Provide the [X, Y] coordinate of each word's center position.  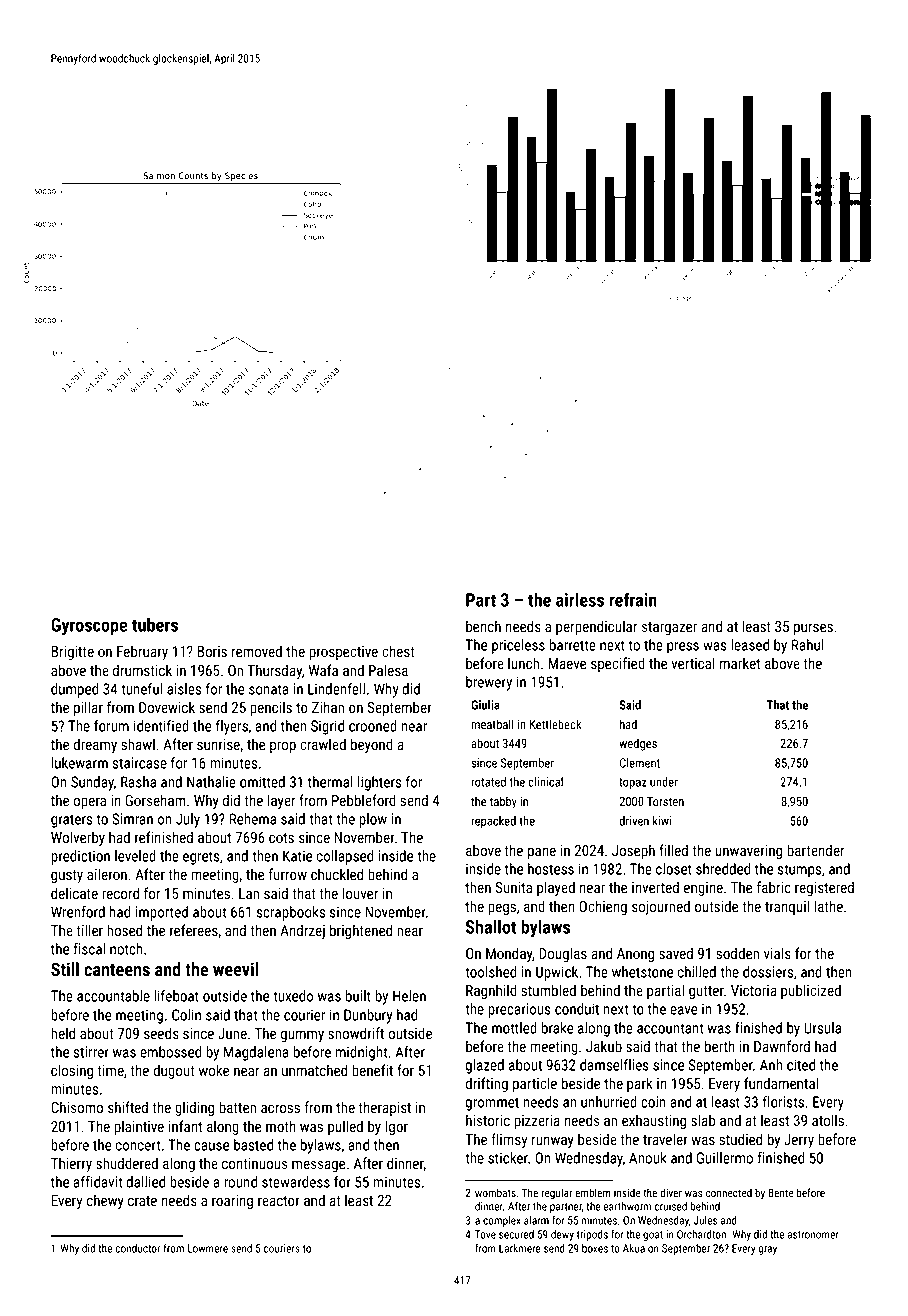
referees [194, 930]
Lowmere [208, 1248]
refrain [633, 599]
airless [580, 599]
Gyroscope [89, 627]
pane [542, 853]
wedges [638, 744]
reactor [279, 1201]
